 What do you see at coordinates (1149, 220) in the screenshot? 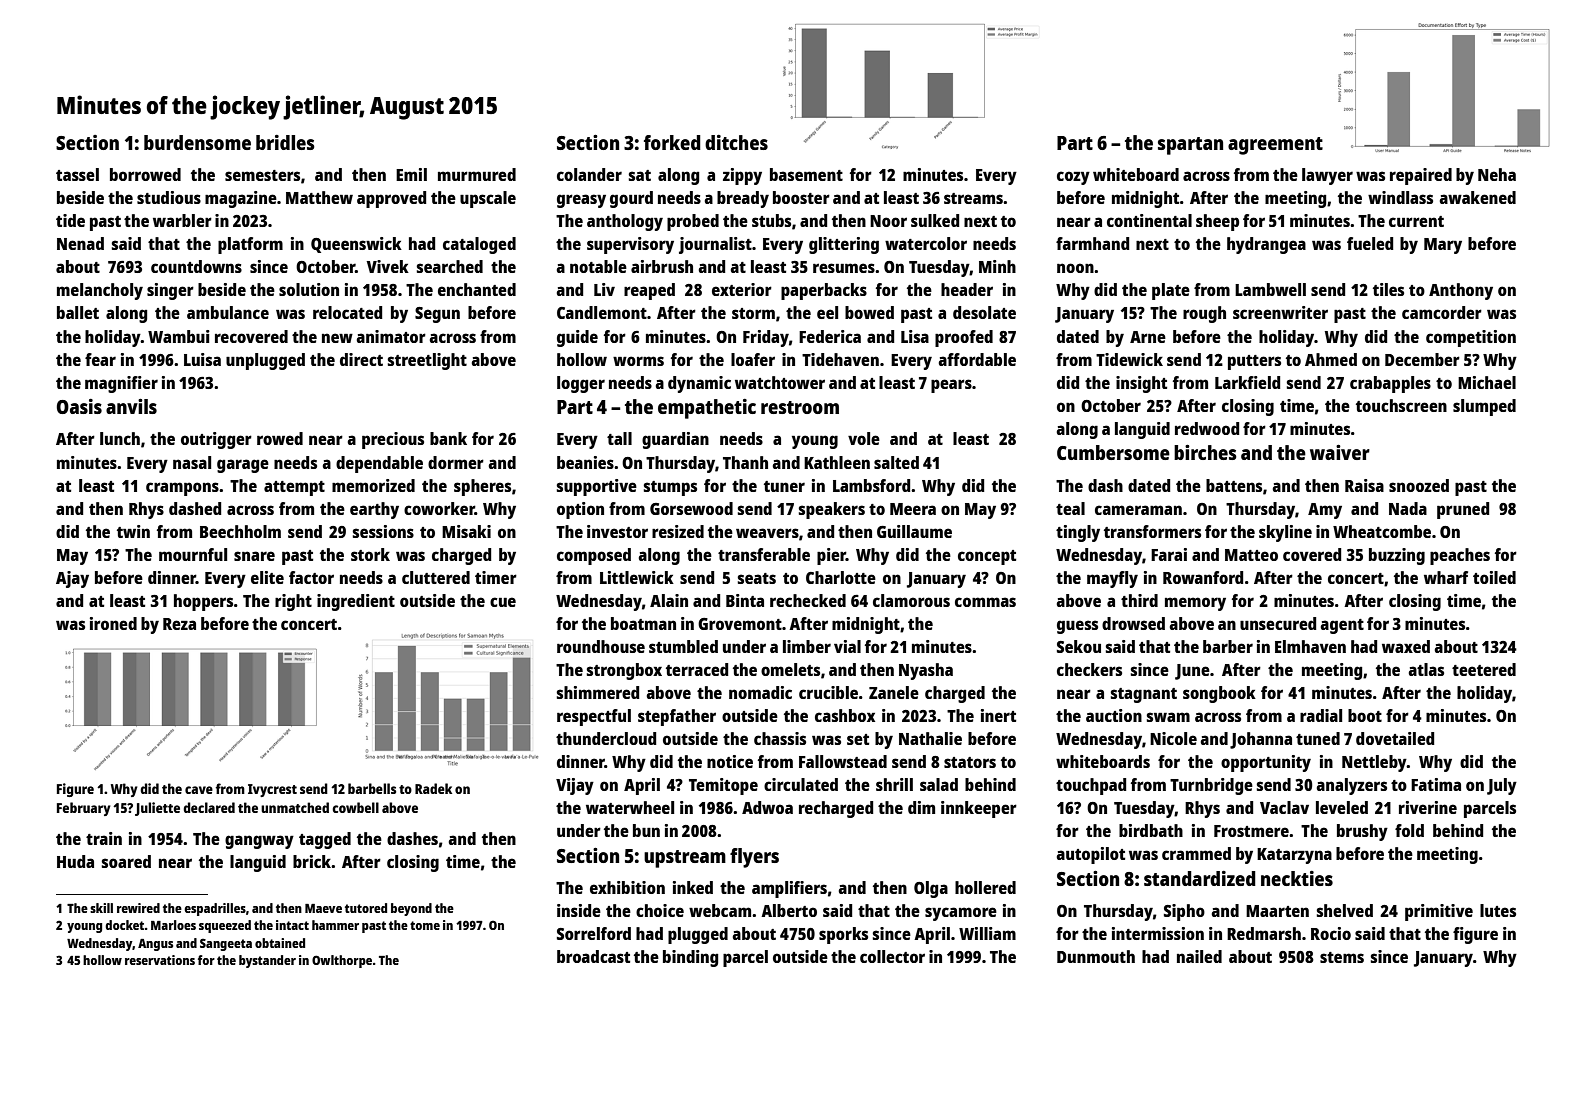
I see `continental` at bounding box center [1149, 220].
